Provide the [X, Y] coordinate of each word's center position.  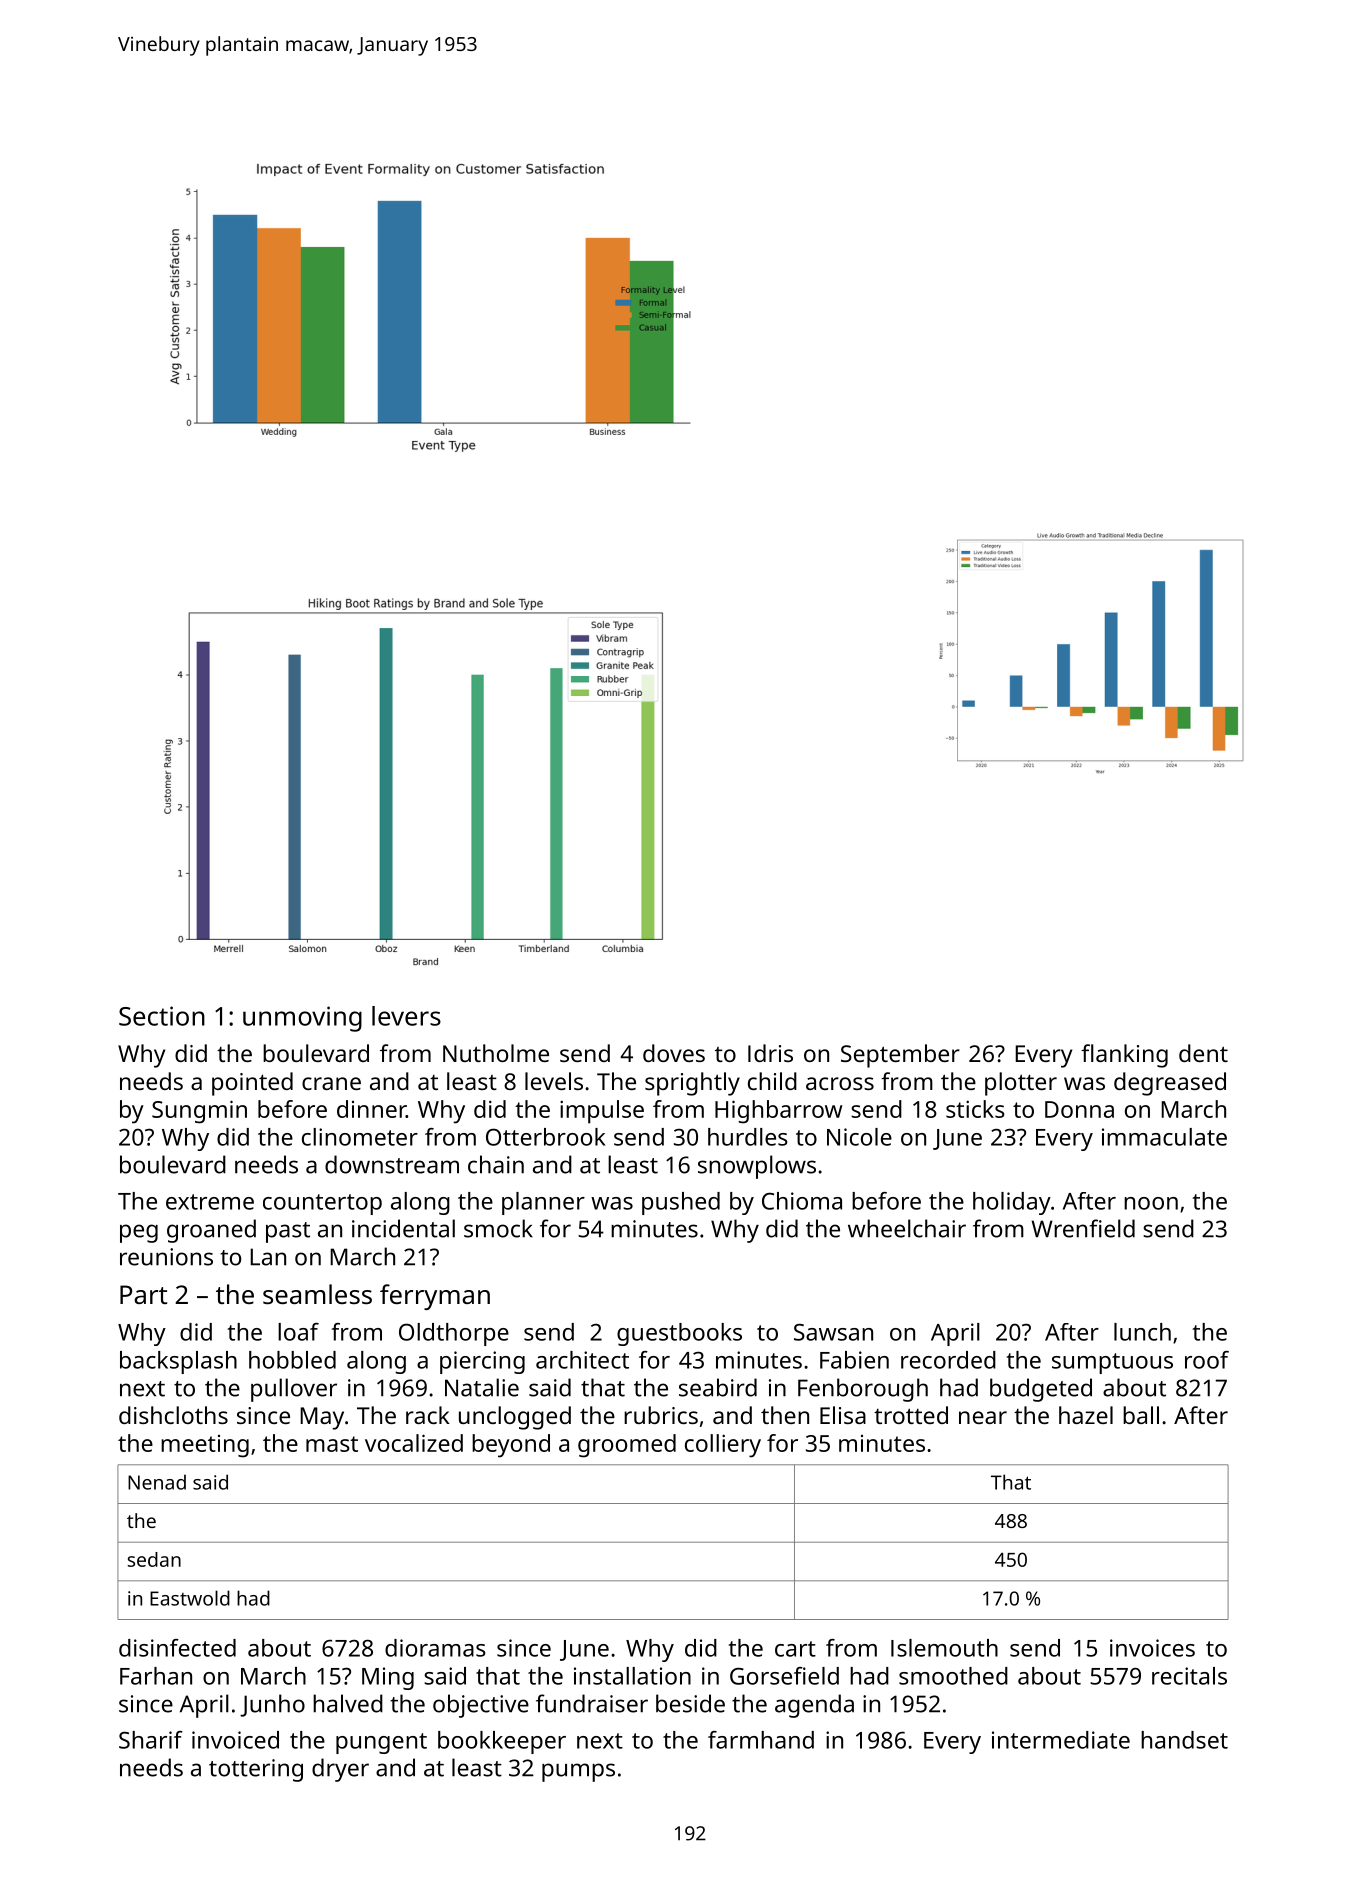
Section [162, 1016]
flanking [1124, 1056]
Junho [272, 1705]
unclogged [515, 1418]
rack [428, 1415]
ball [1141, 1415]
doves [674, 1053]
